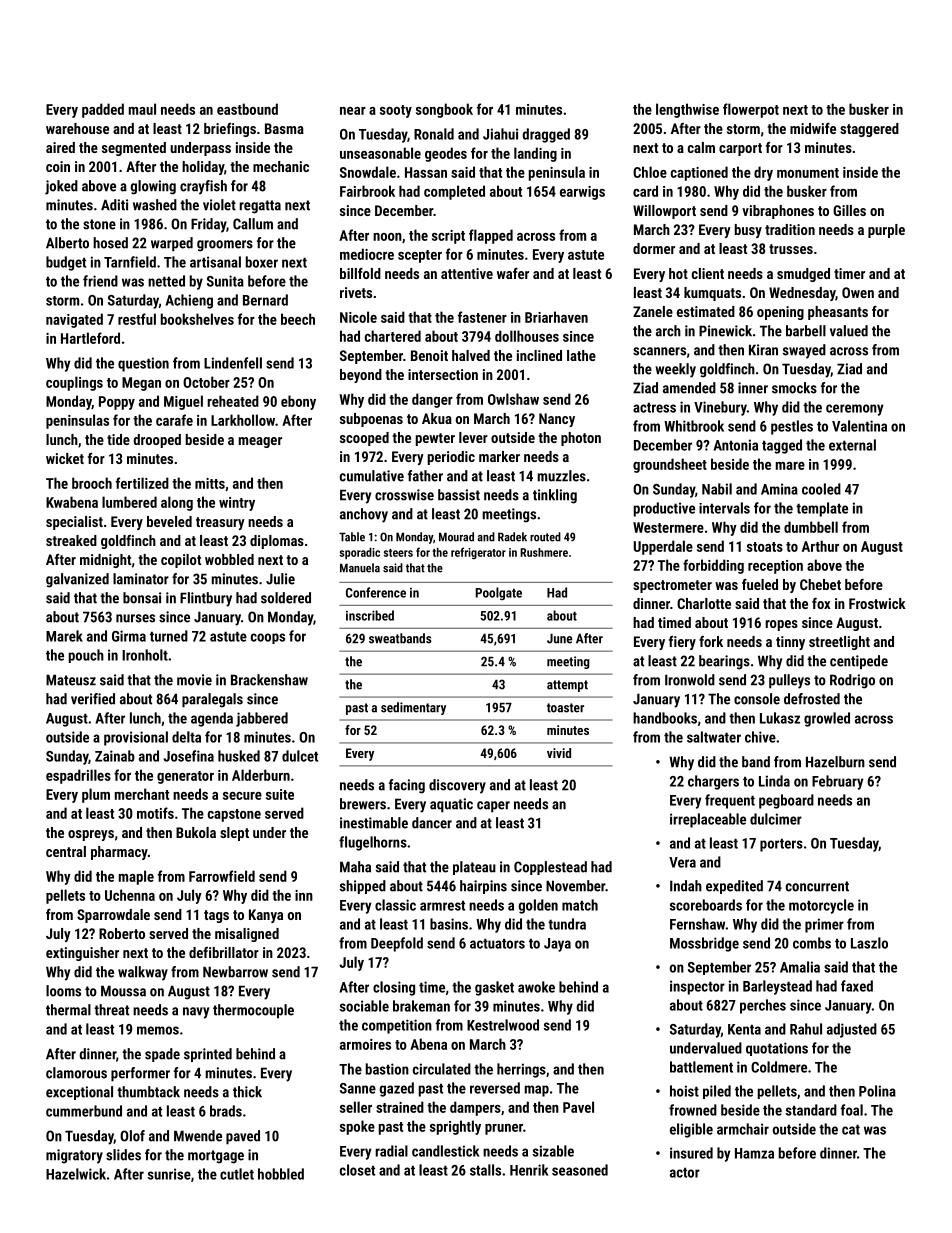 This image has height=1233, width=952. I want to click on inspector, so click(697, 987).
